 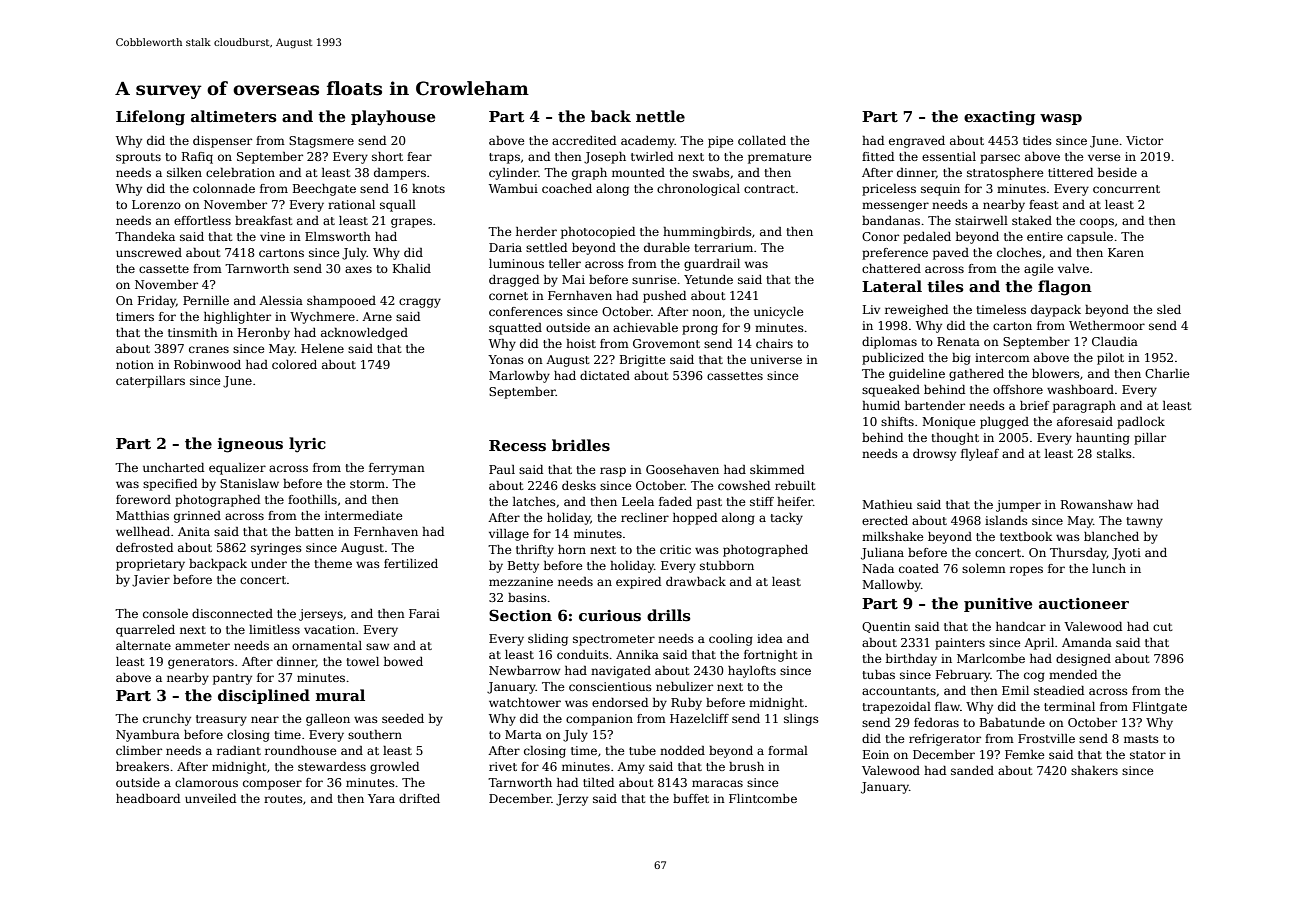 What do you see at coordinates (945, 286) in the screenshot?
I see `tiles` at bounding box center [945, 286].
